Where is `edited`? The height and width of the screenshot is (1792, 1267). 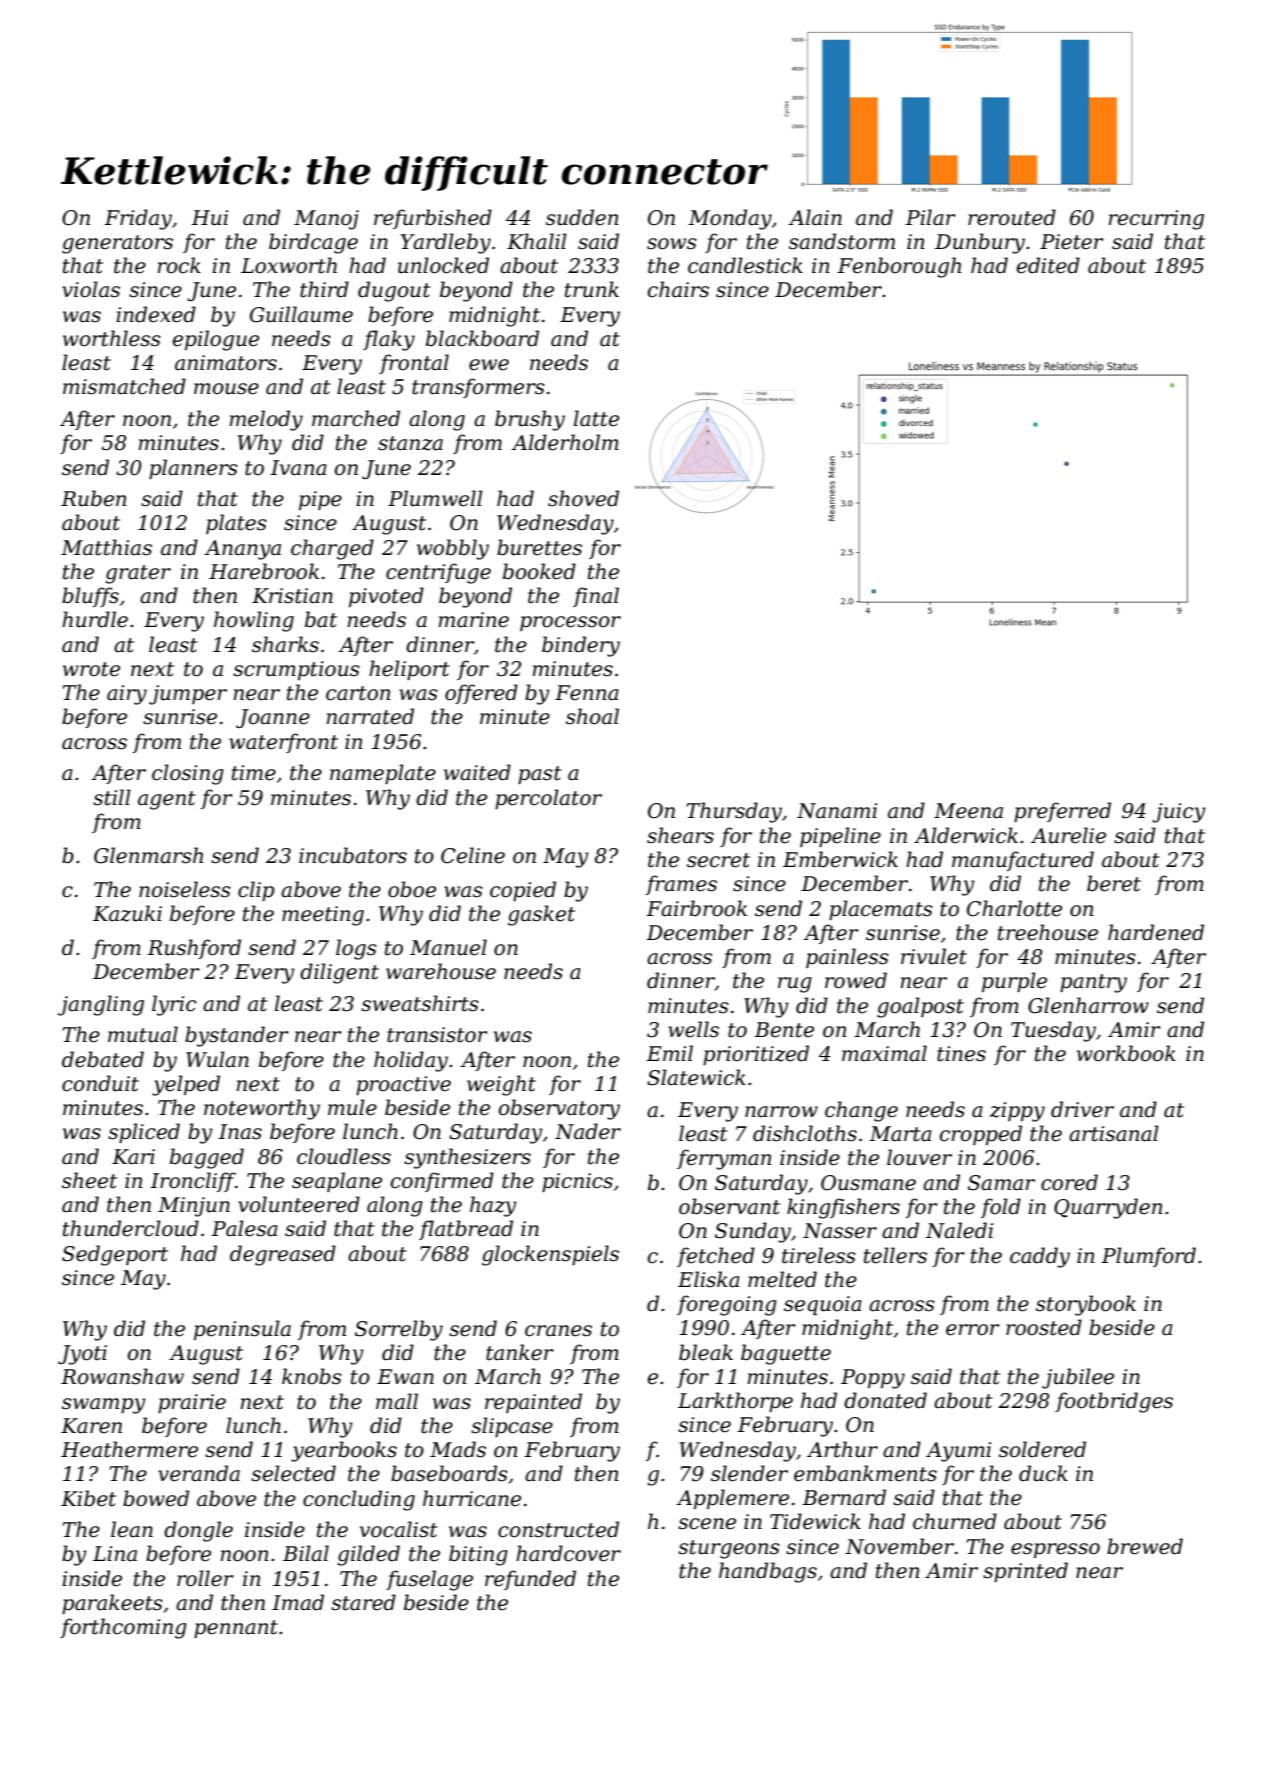
edited is located at coordinates (1048, 265).
